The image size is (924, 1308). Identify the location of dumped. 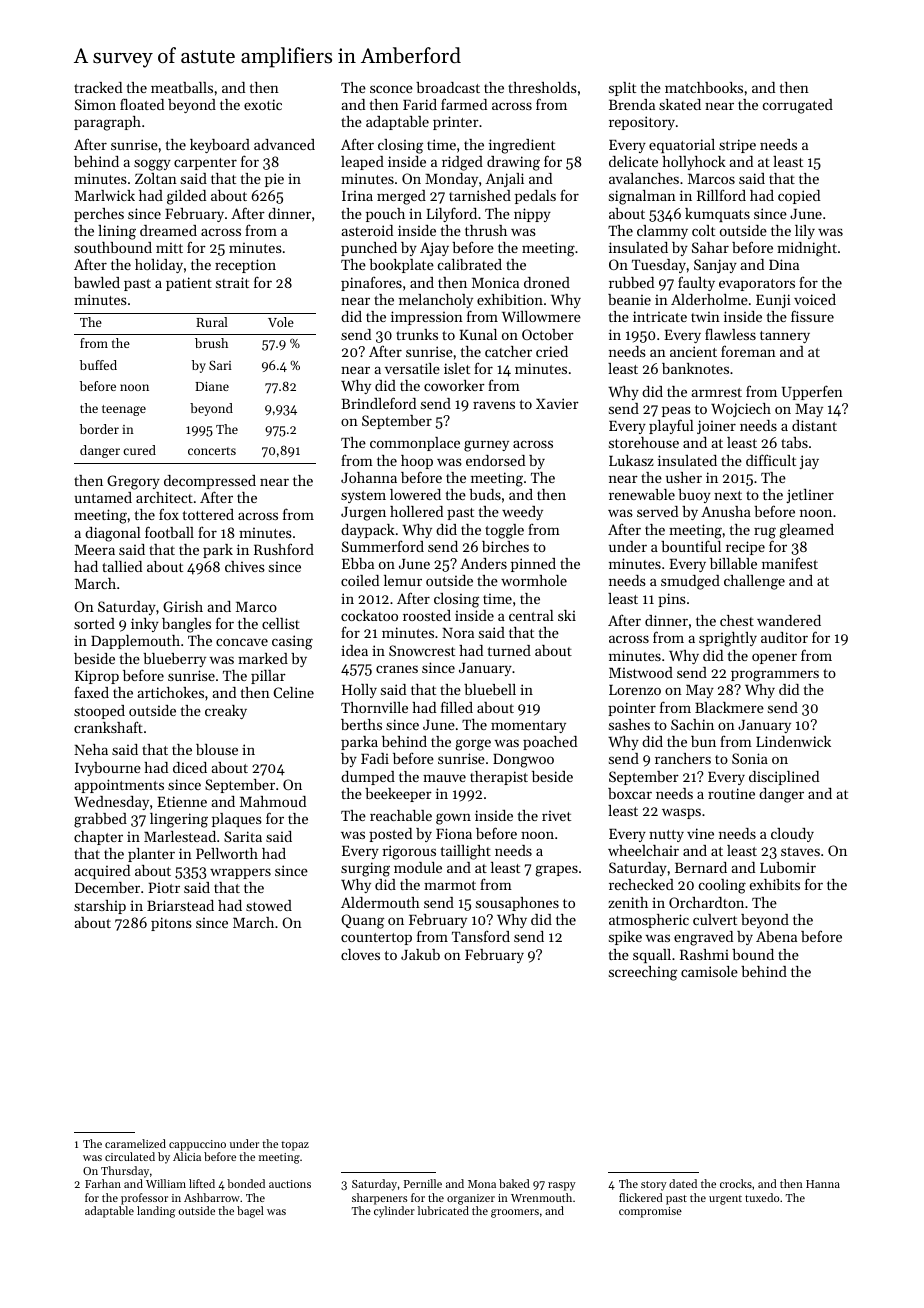
(368, 778).
